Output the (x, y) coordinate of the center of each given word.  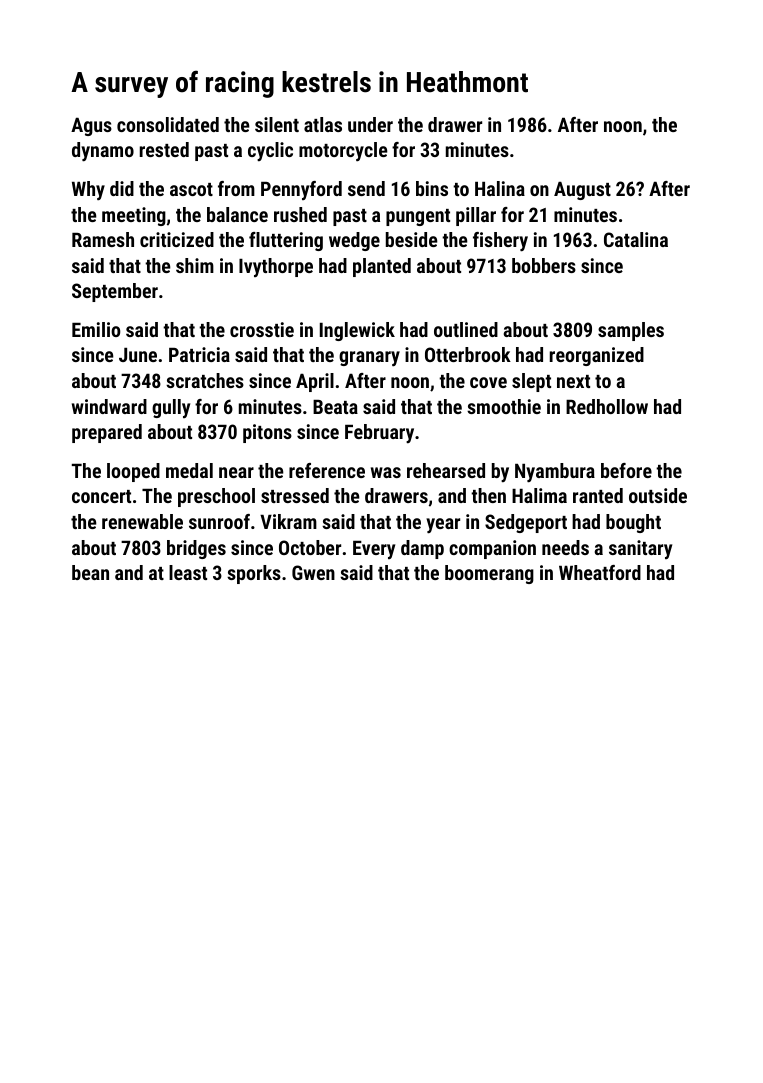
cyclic (270, 151)
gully (171, 408)
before (626, 470)
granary (369, 359)
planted (382, 267)
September (115, 292)
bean (90, 572)
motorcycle (343, 152)
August (582, 191)
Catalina (636, 239)
